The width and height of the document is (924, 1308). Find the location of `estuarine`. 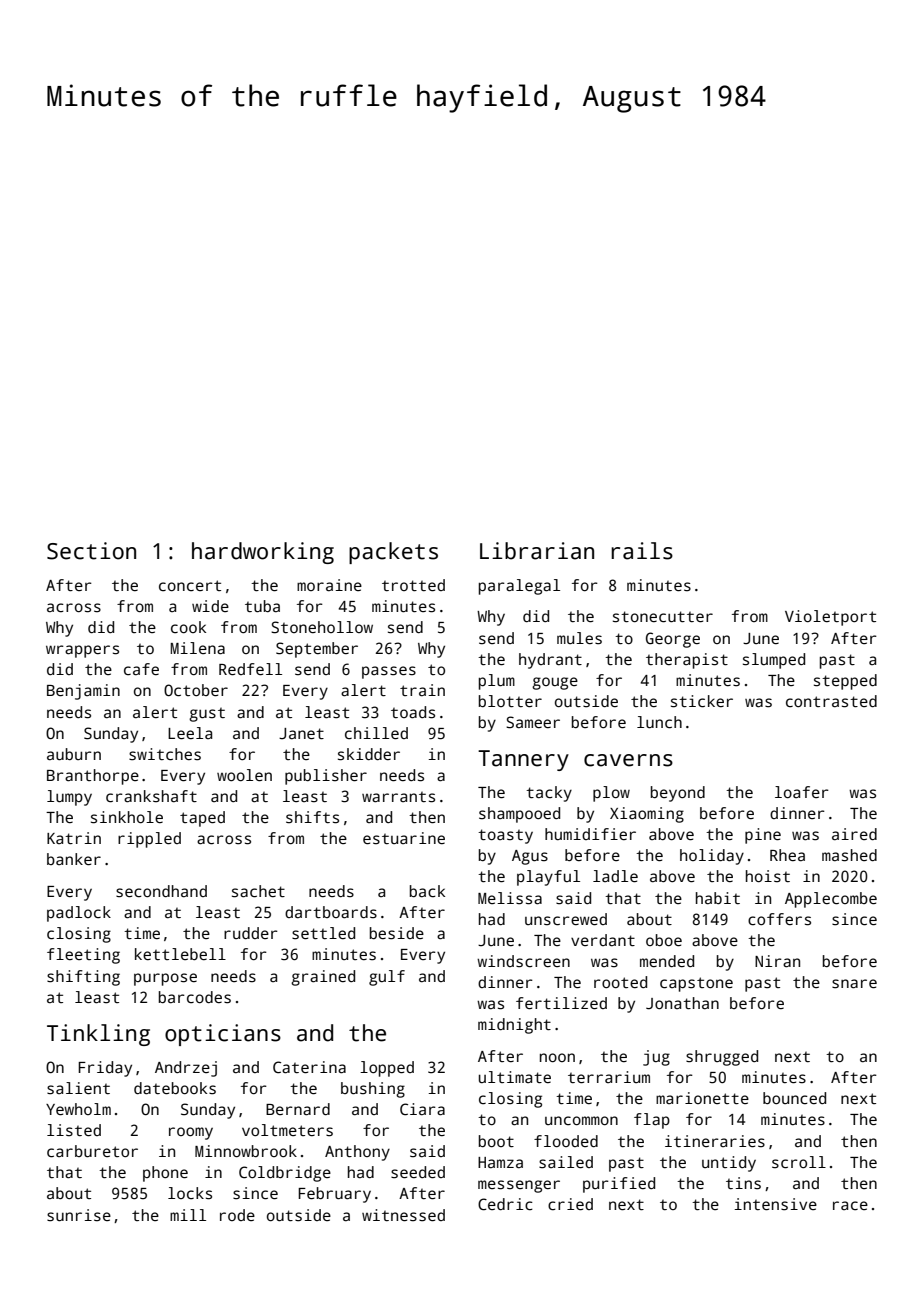

estuarine is located at coordinates (404, 838).
